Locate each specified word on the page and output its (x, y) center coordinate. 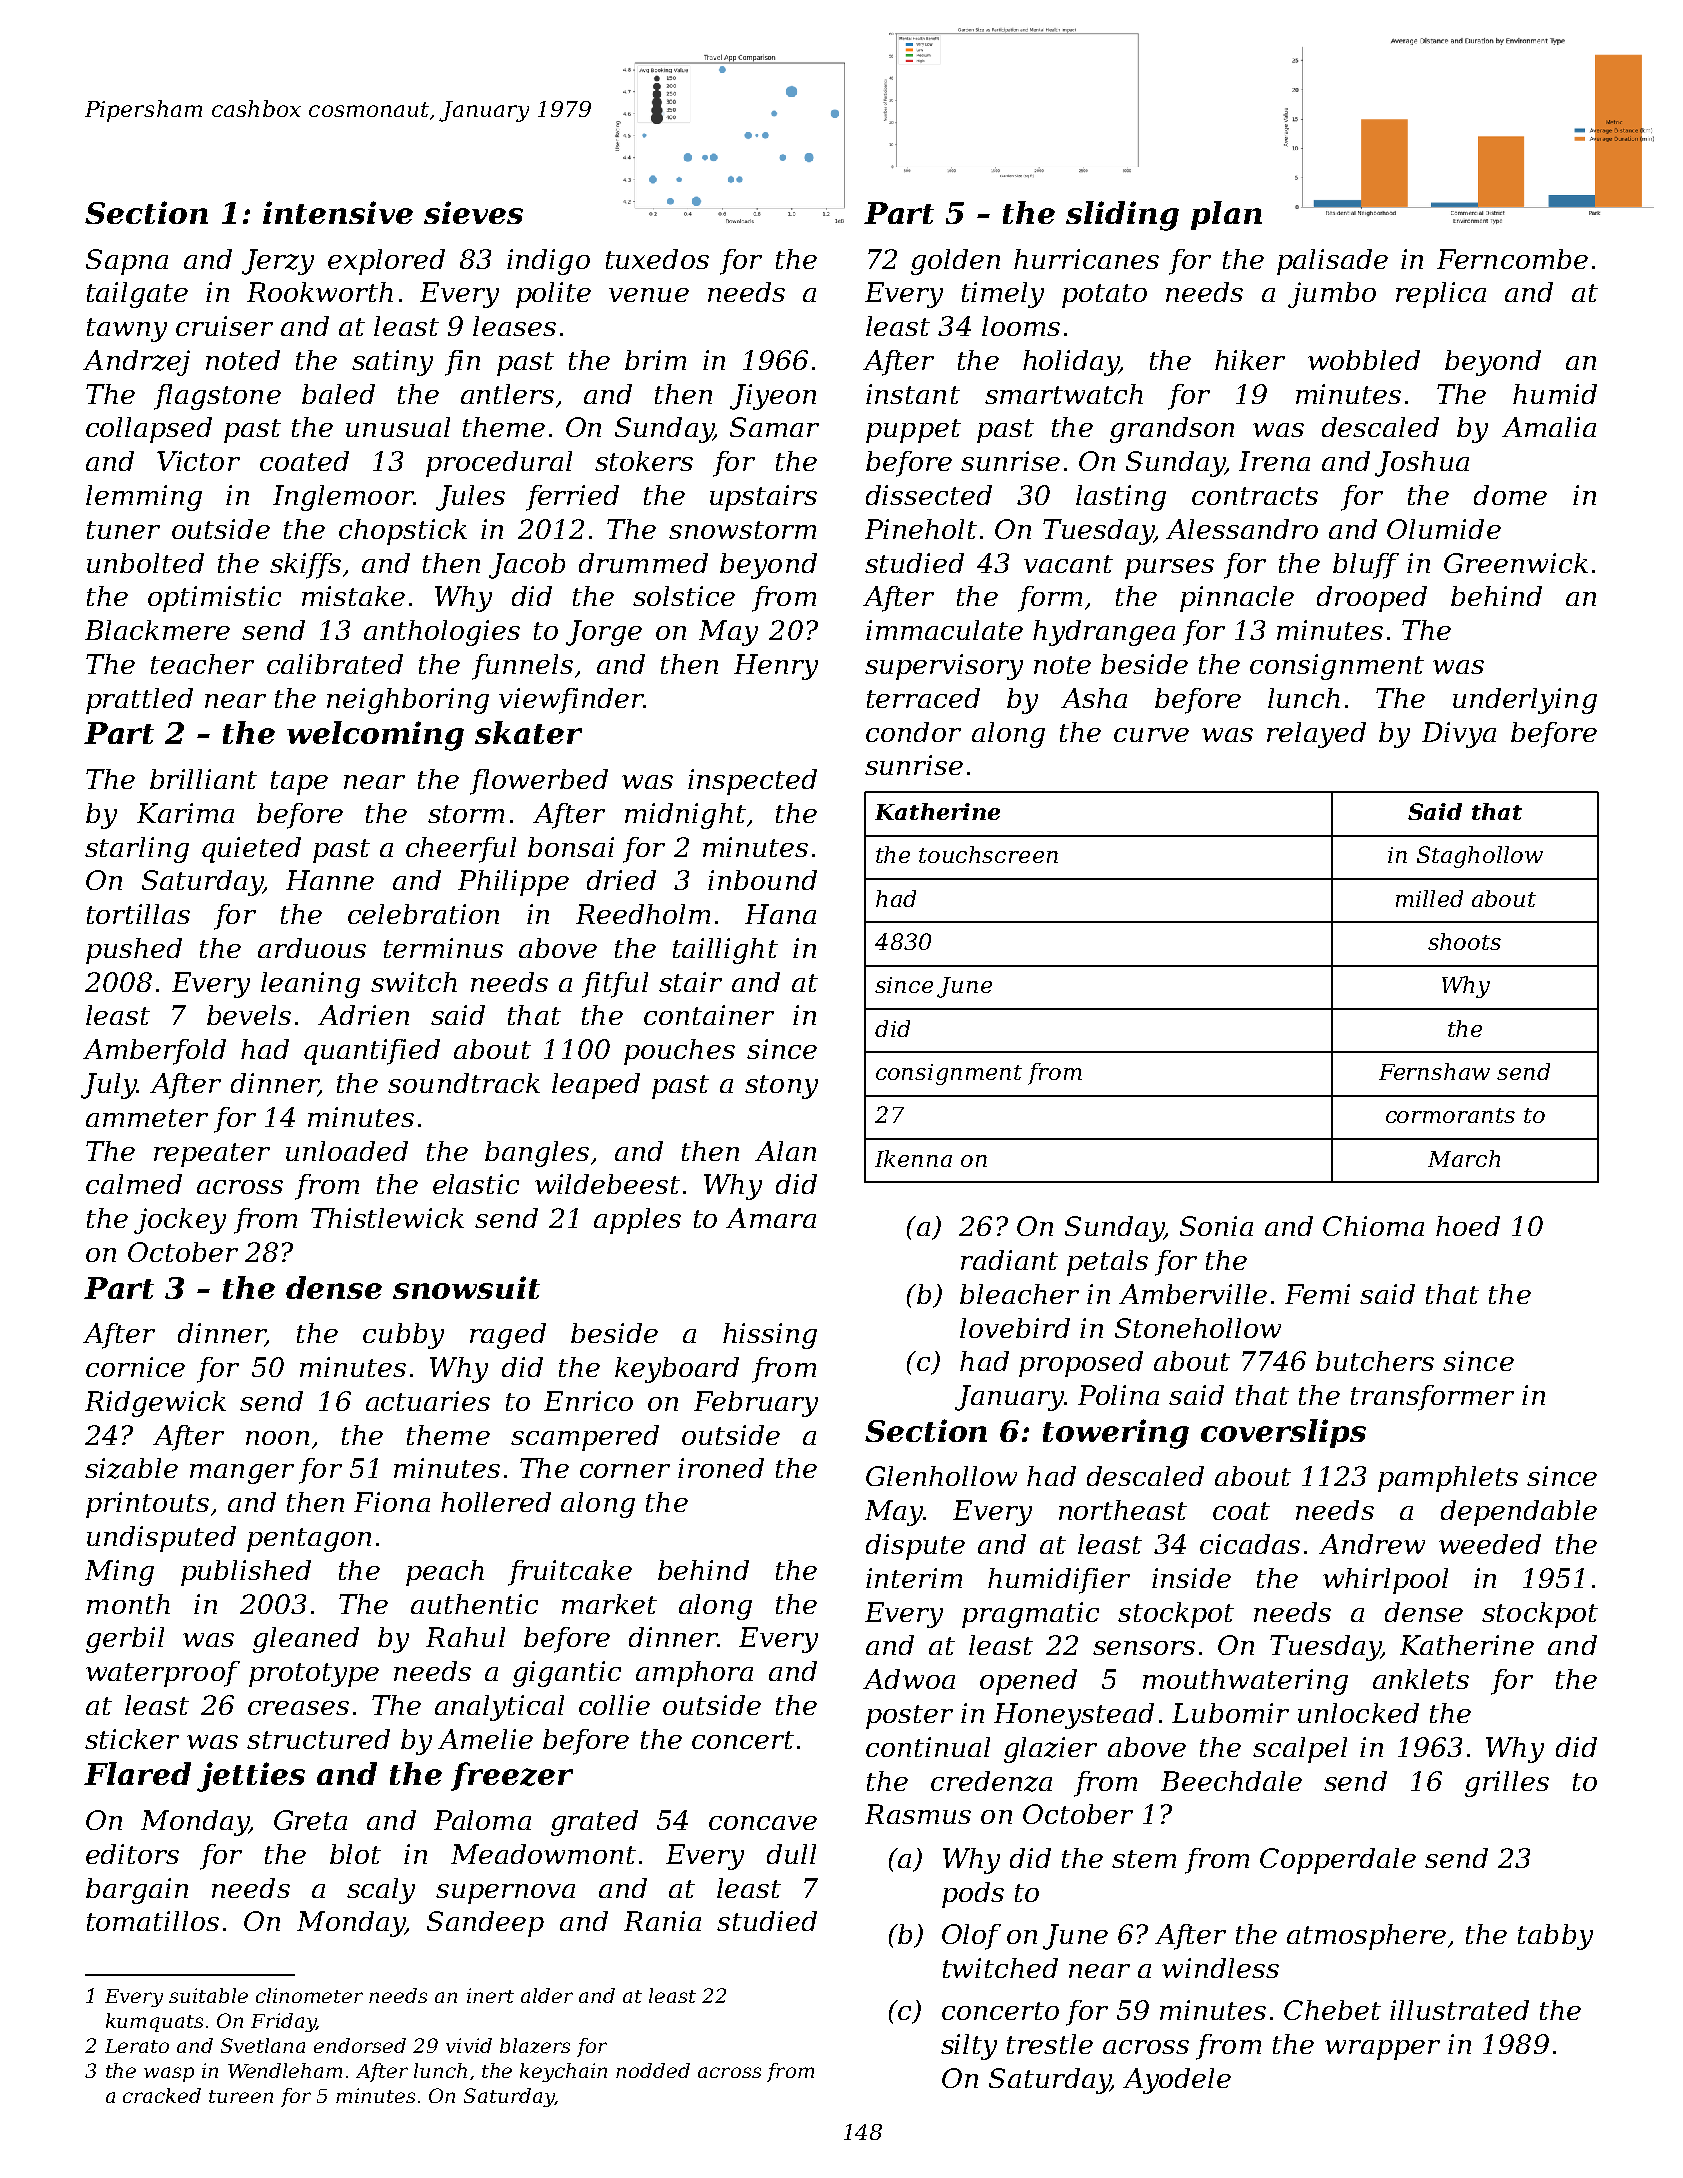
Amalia (1549, 427)
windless (1220, 1968)
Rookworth (320, 292)
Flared (137, 1773)
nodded (653, 2070)
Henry (776, 667)
